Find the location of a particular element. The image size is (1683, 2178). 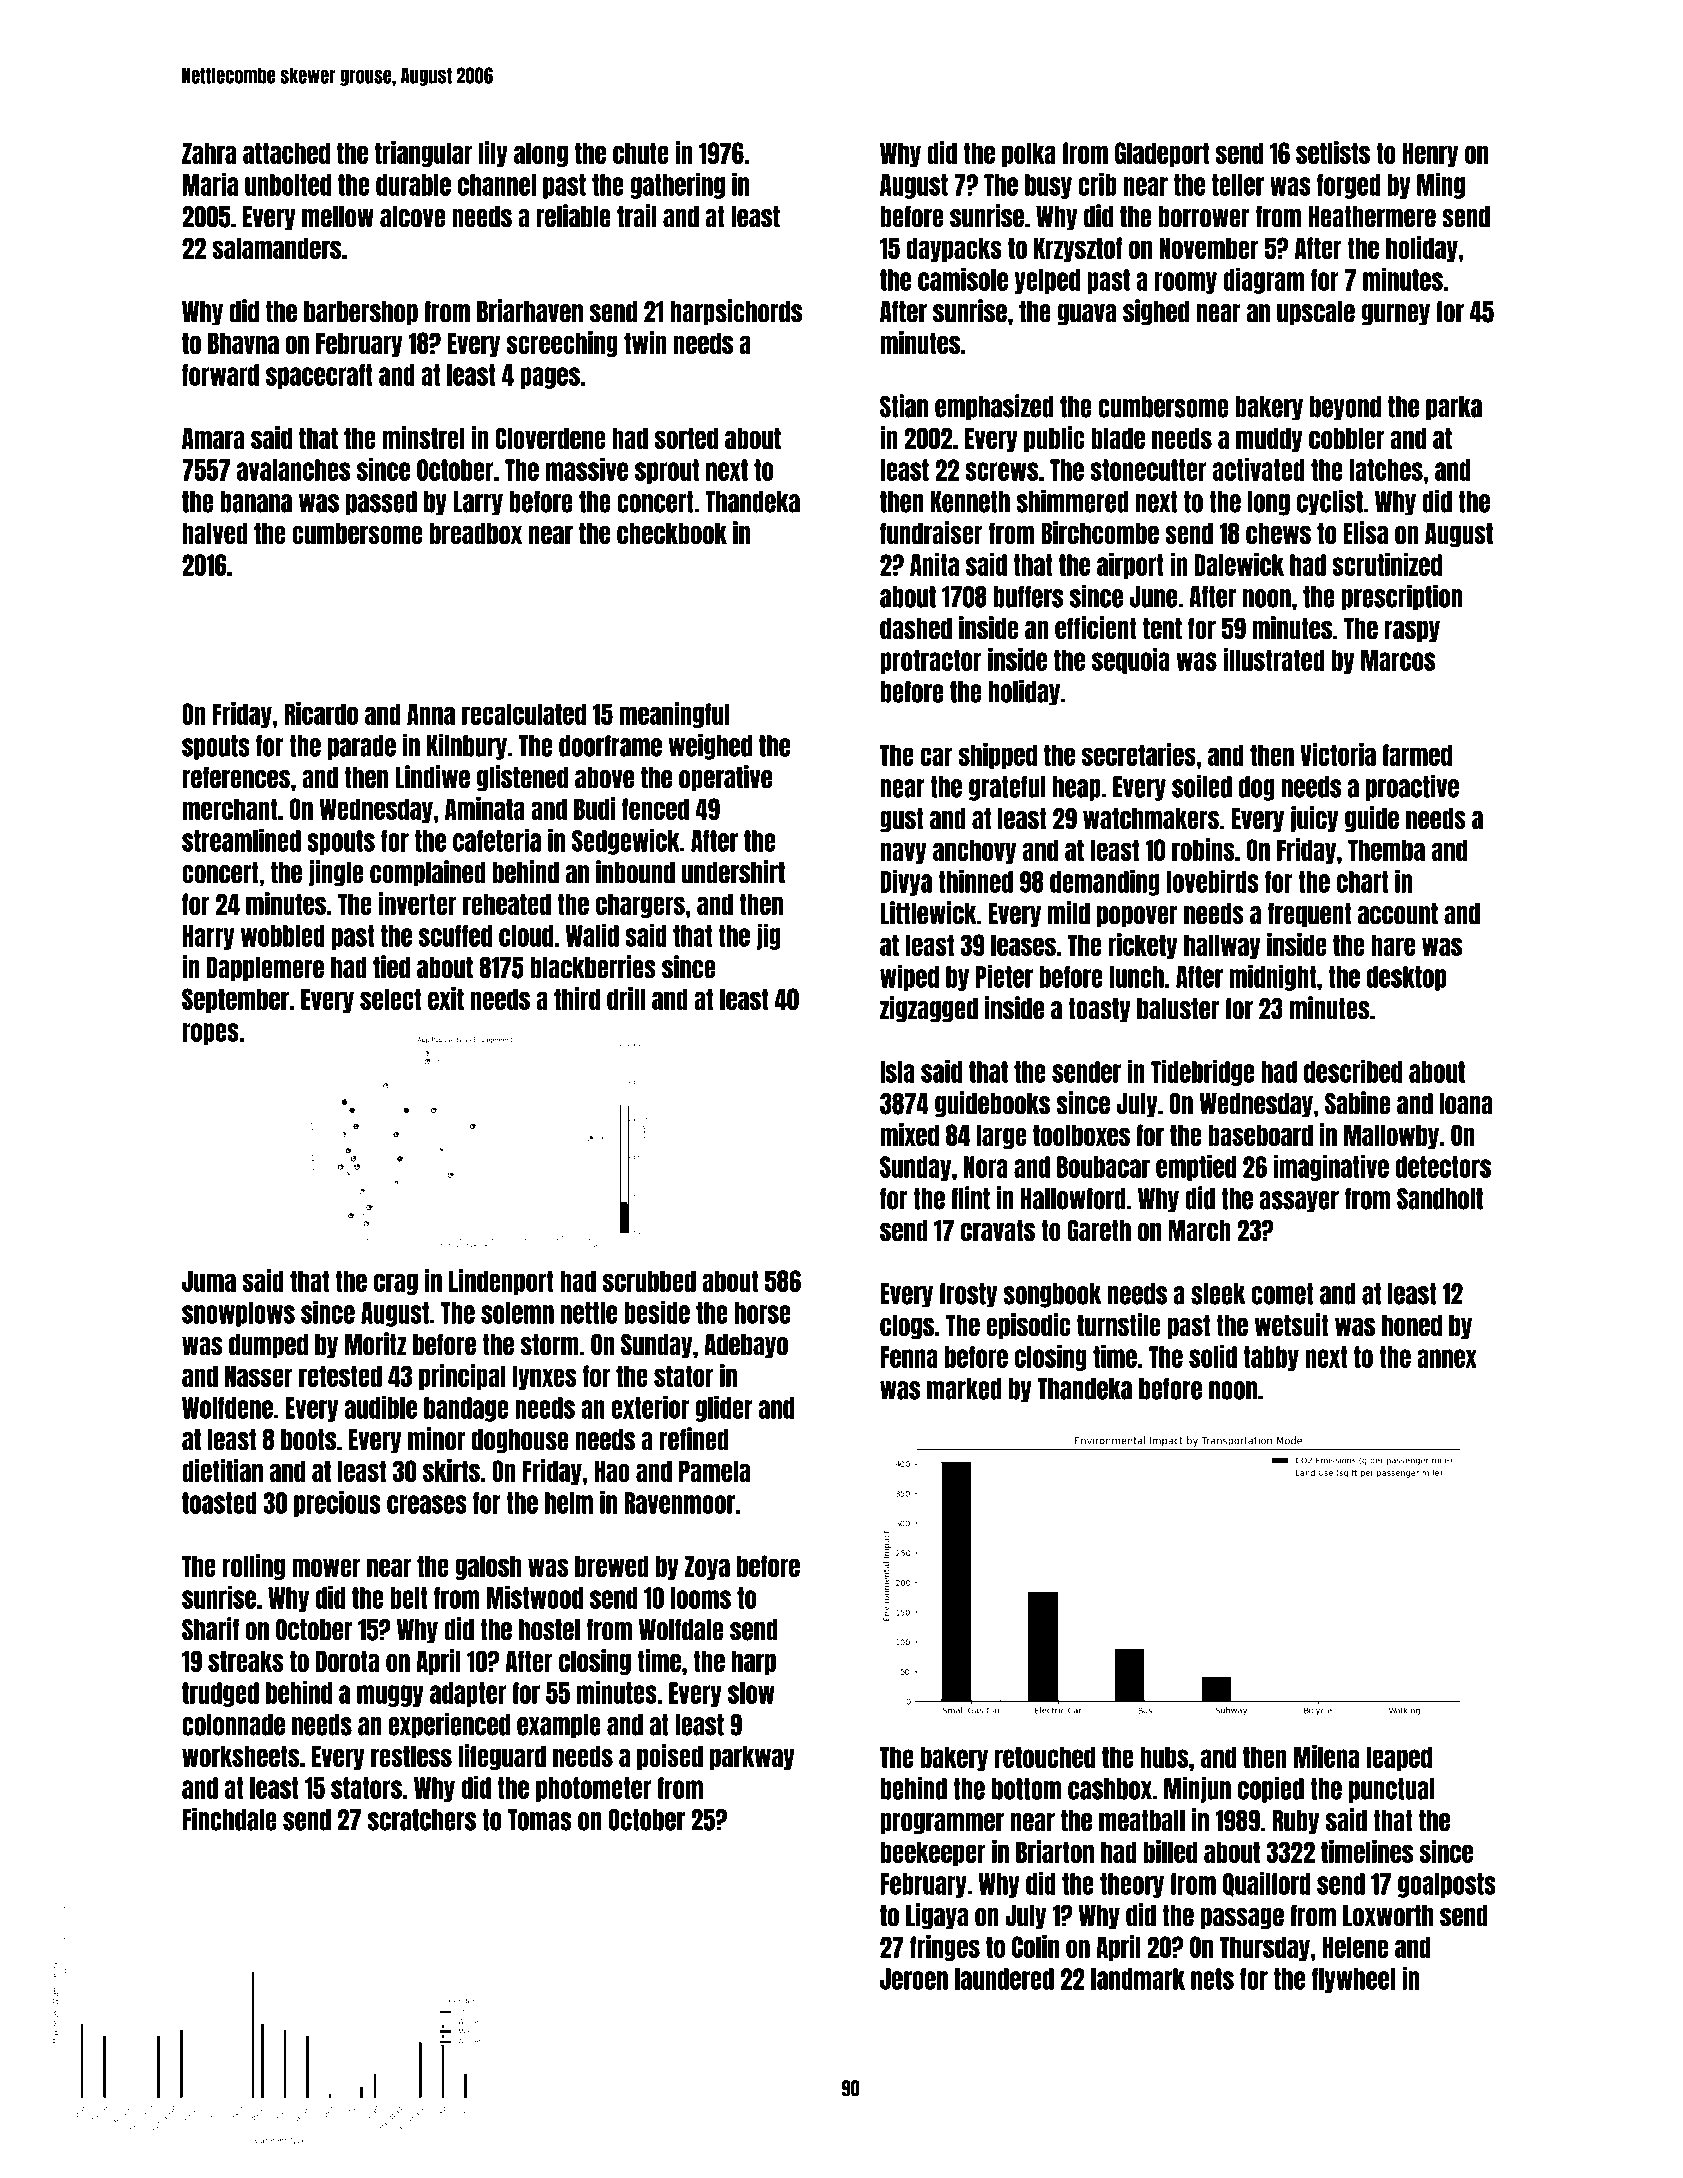

Amara is located at coordinates (213, 438).
